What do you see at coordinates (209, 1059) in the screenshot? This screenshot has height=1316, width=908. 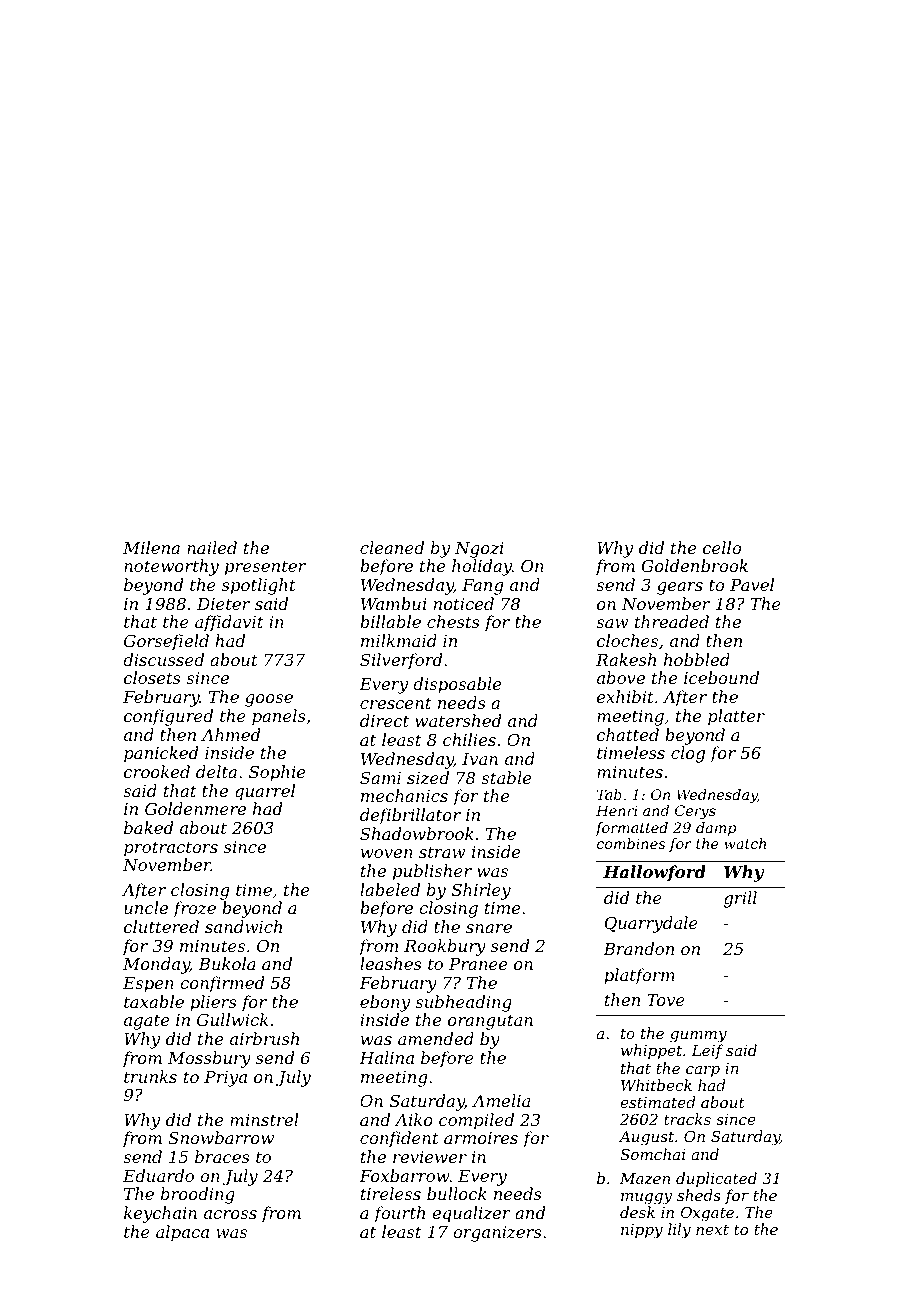 I see `Mossbury` at bounding box center [209, 1059].
